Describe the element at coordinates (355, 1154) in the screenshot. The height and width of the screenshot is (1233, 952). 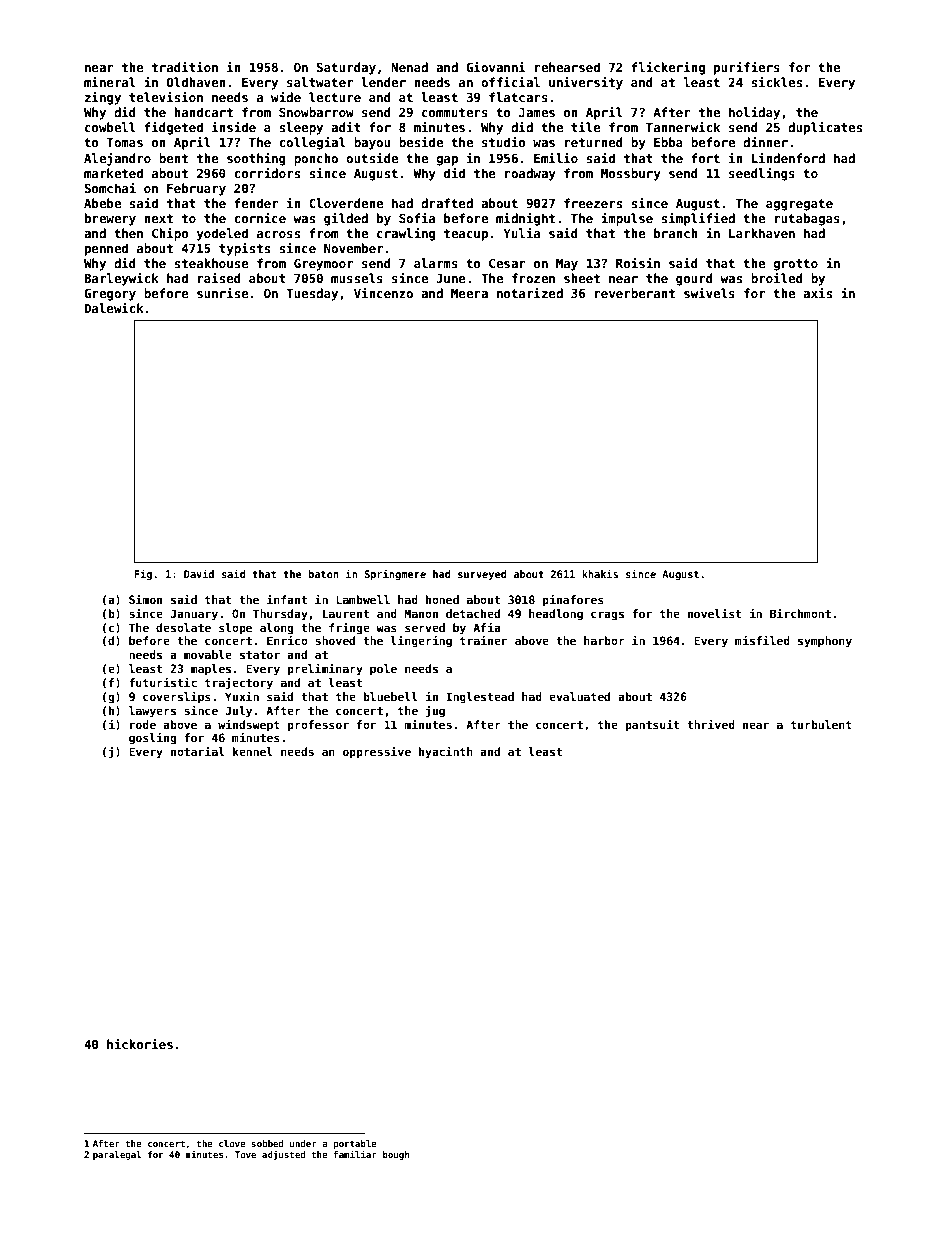
I see `familiar` at that location.
